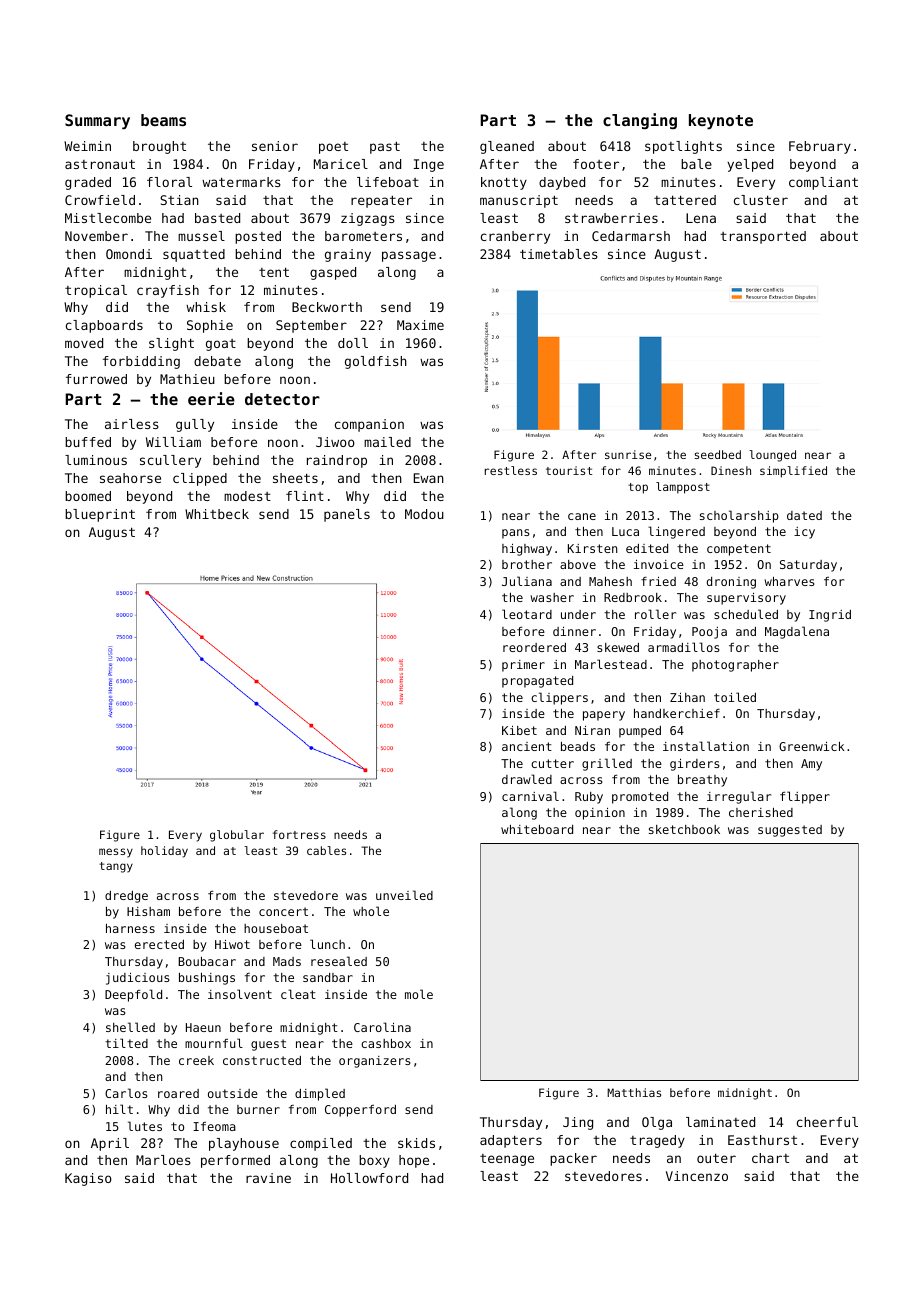 The image size is (924, 1308). What do you see at coordinates (684, 647) in the page?
I see `armadillos` at bounding box center [684, 647].
